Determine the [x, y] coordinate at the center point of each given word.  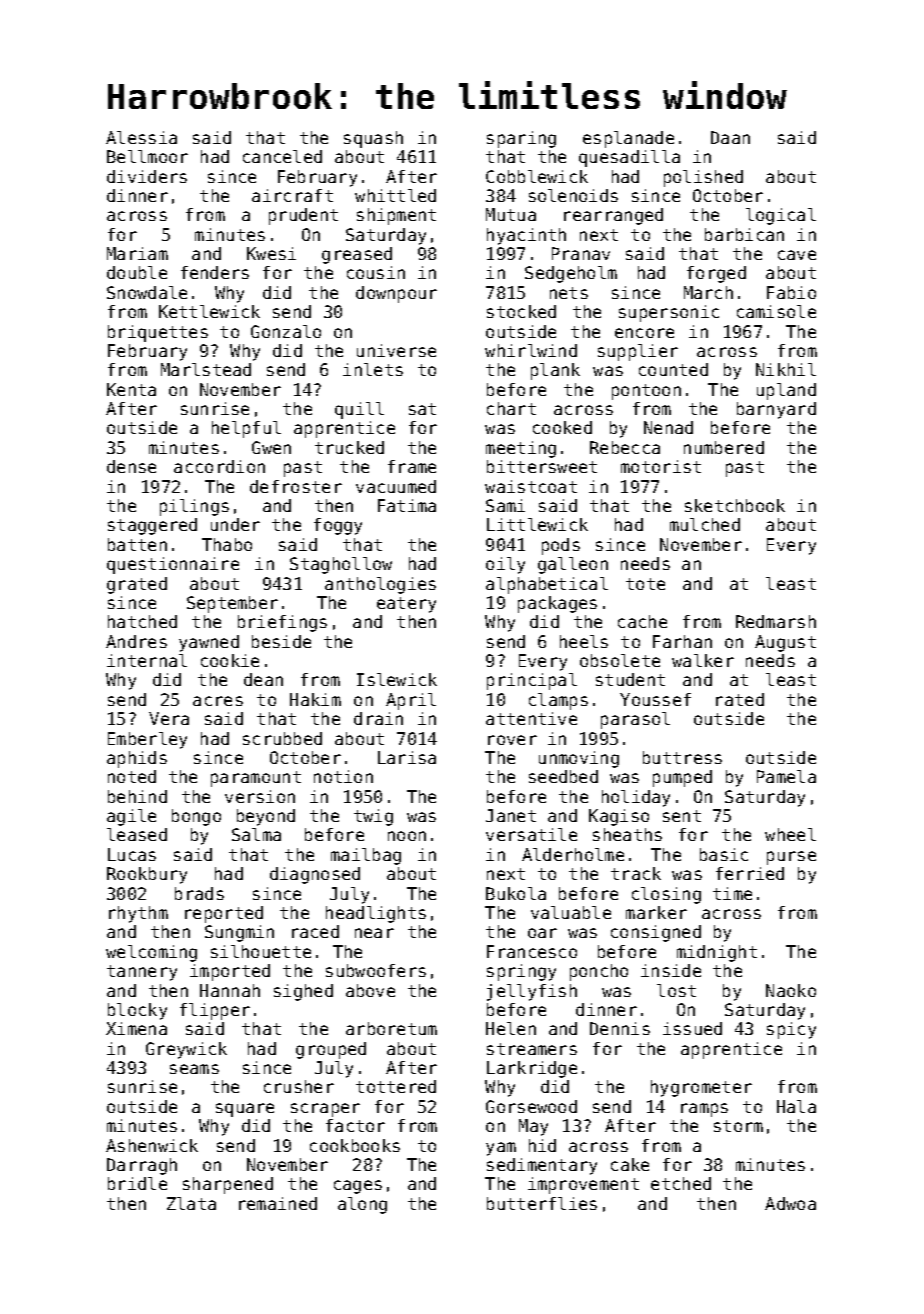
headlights [376, 914]
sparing [521, 139]
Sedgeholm [571, 274]
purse [791, 858]
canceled [282, 156]
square [245, 1110]
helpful [246, 429]
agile [131, 817]
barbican [744, 234]
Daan [730, 137]
